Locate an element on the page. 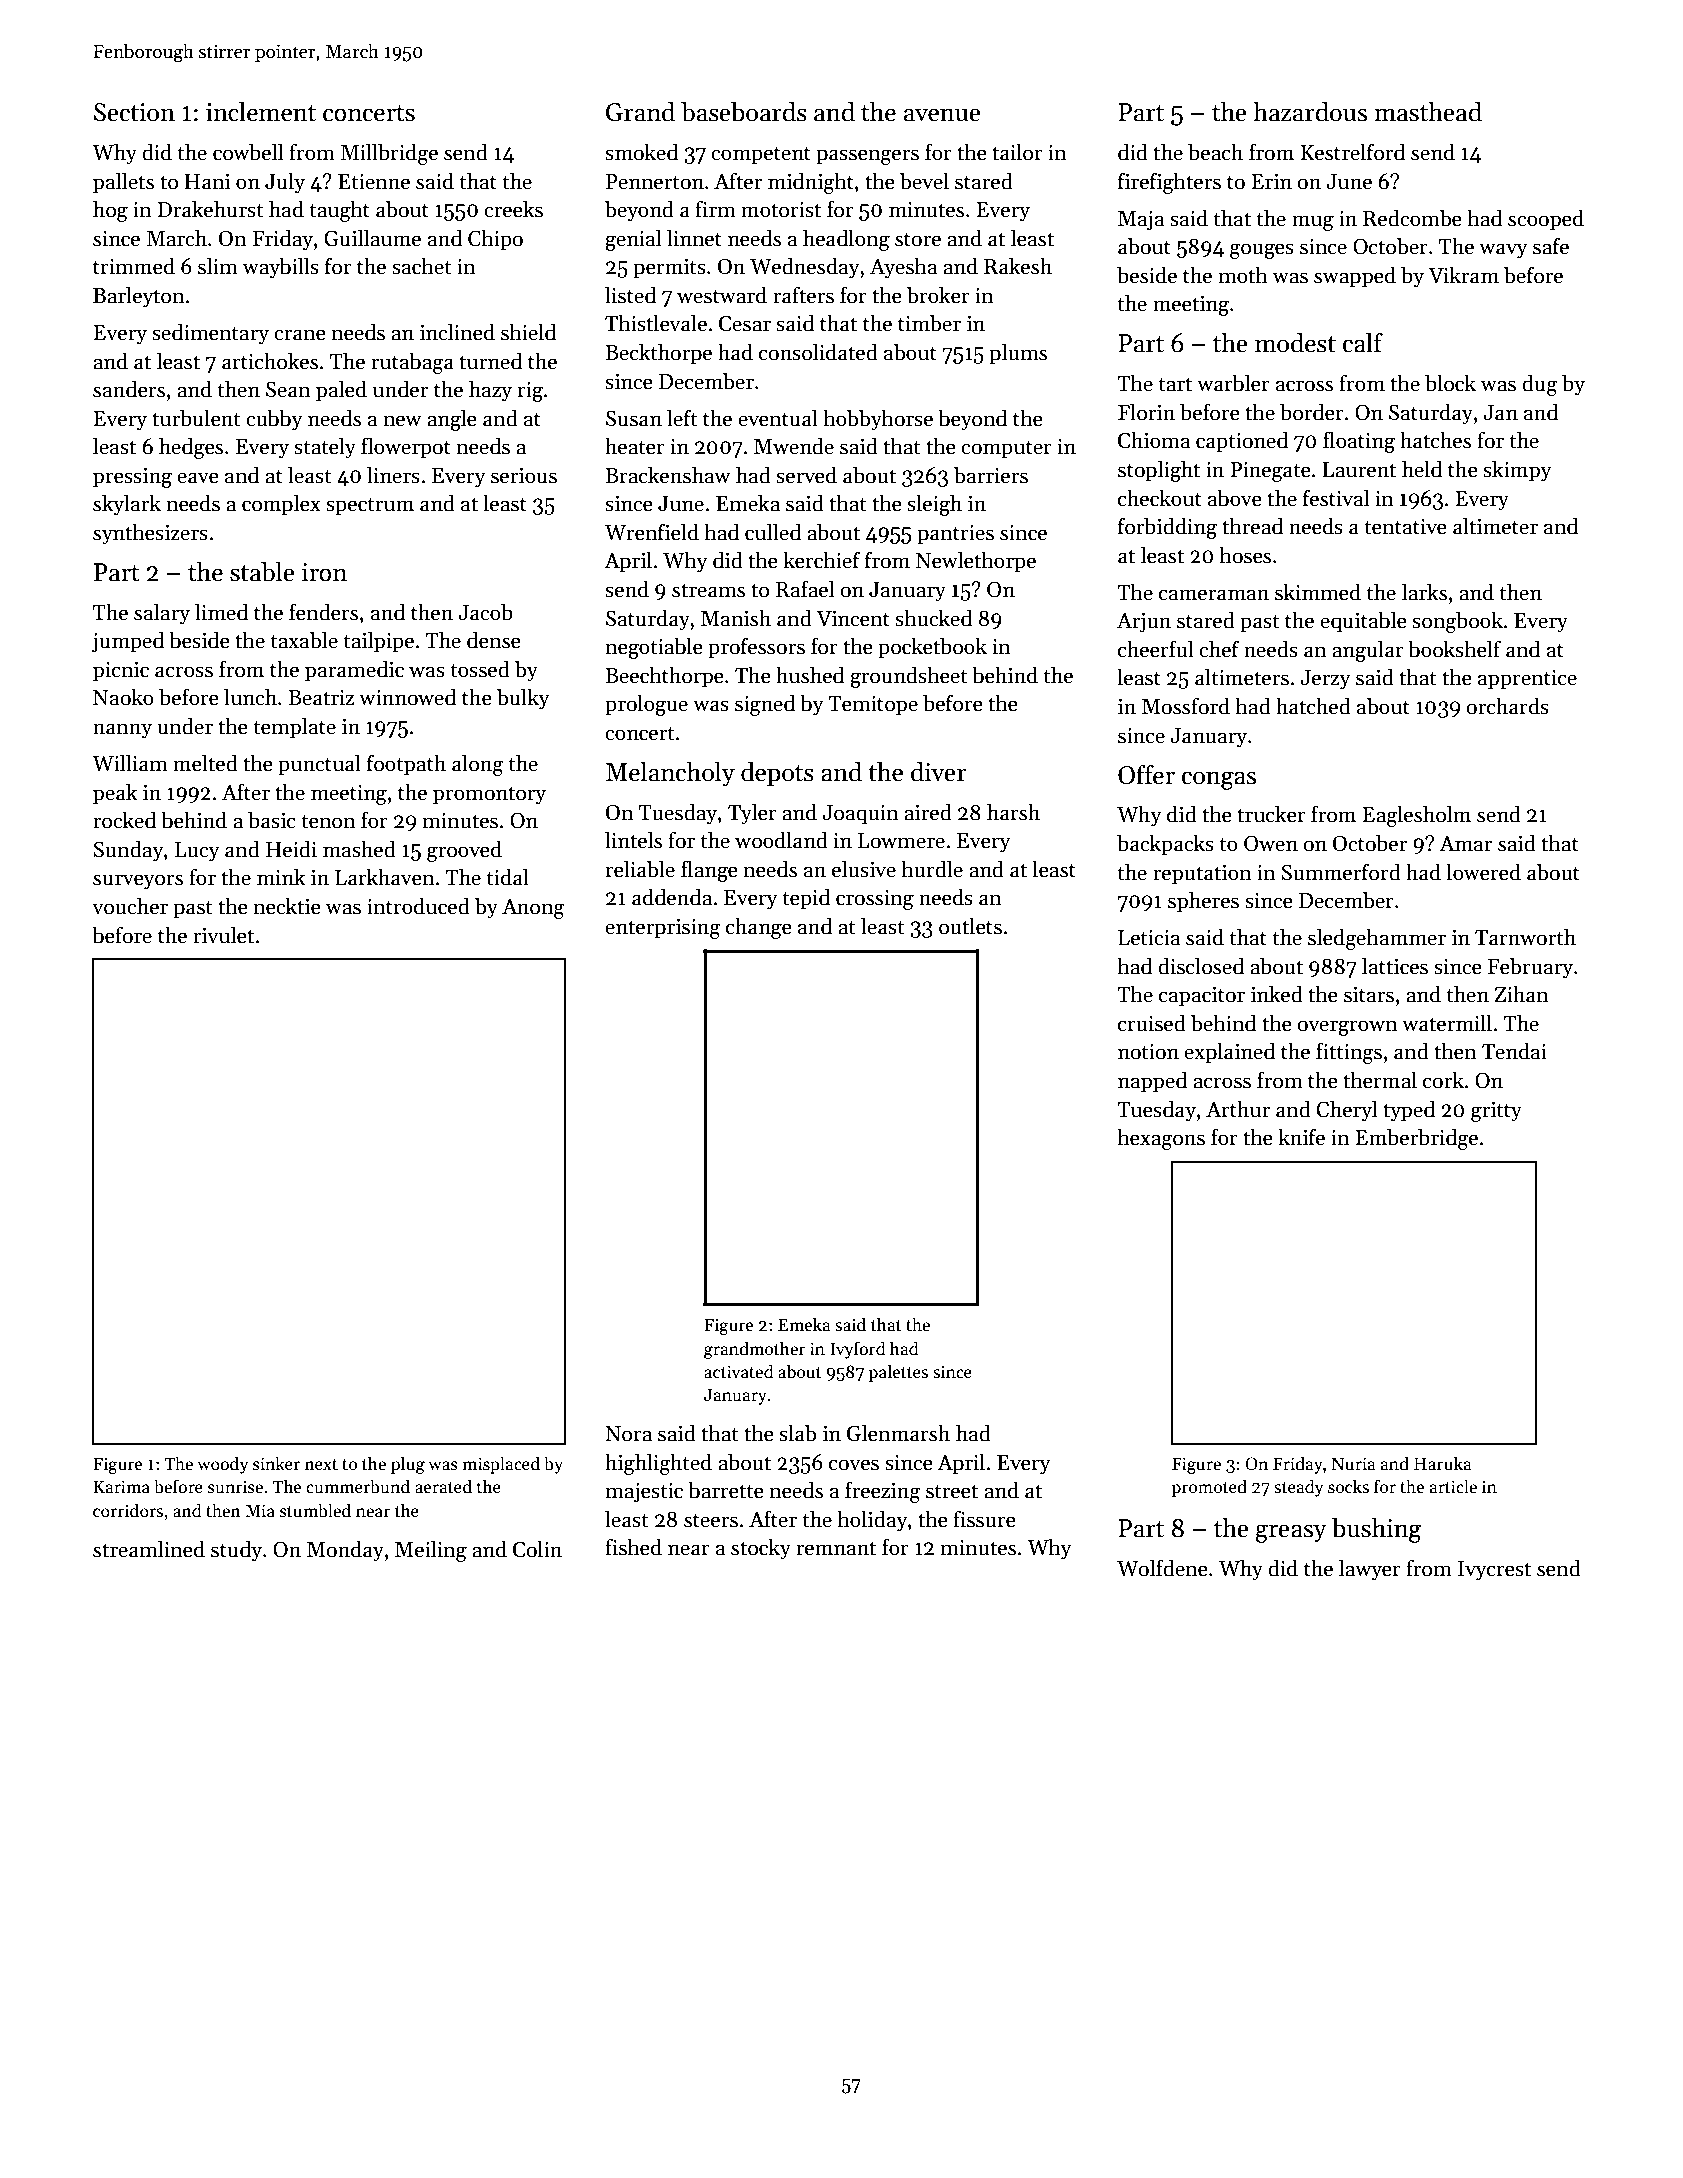 Image resolution: width=1683 pixels, height=2178 pixels. remnant is located at coordinates (836, 1548).
